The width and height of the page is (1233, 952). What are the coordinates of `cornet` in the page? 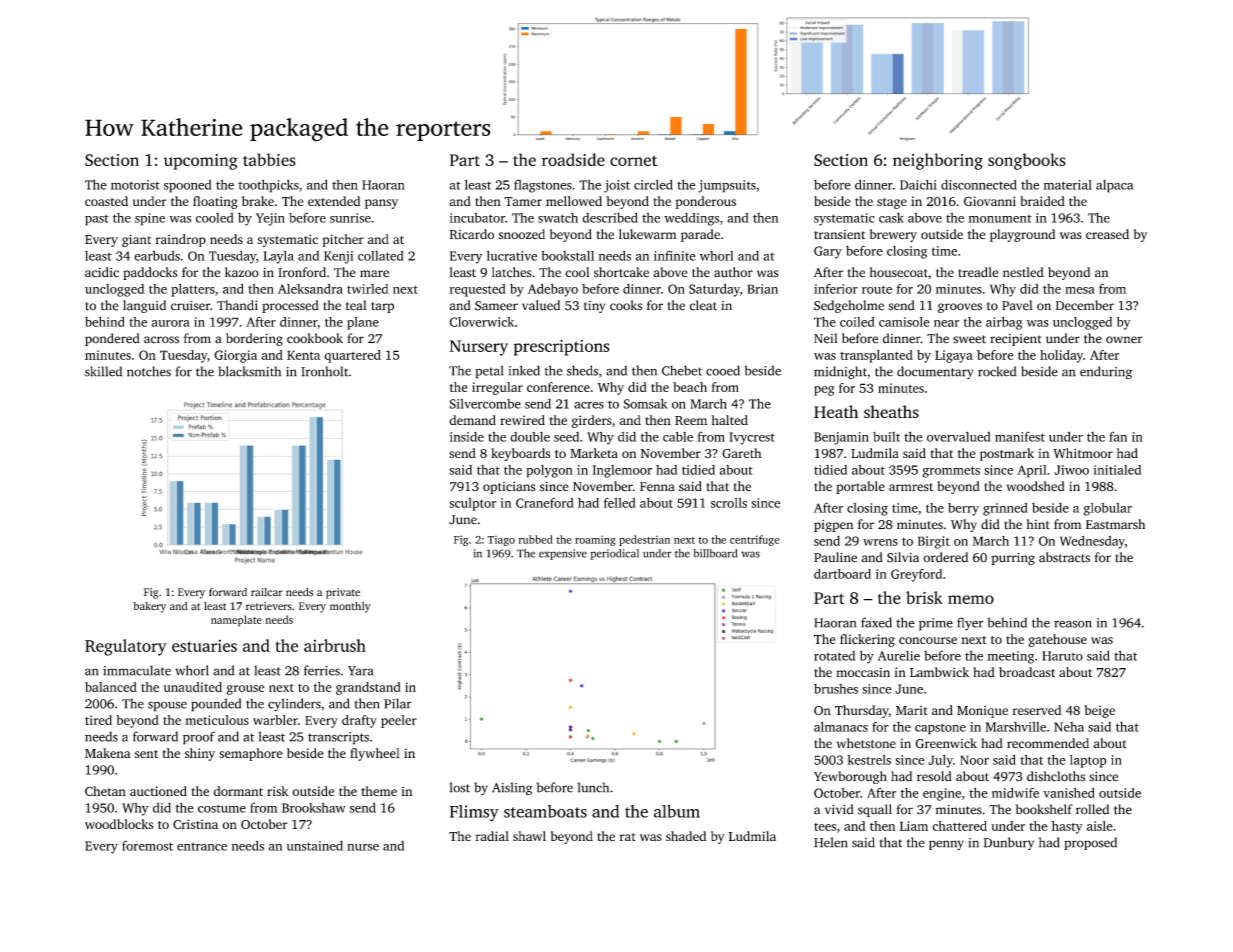 It's located at (633, 161).
